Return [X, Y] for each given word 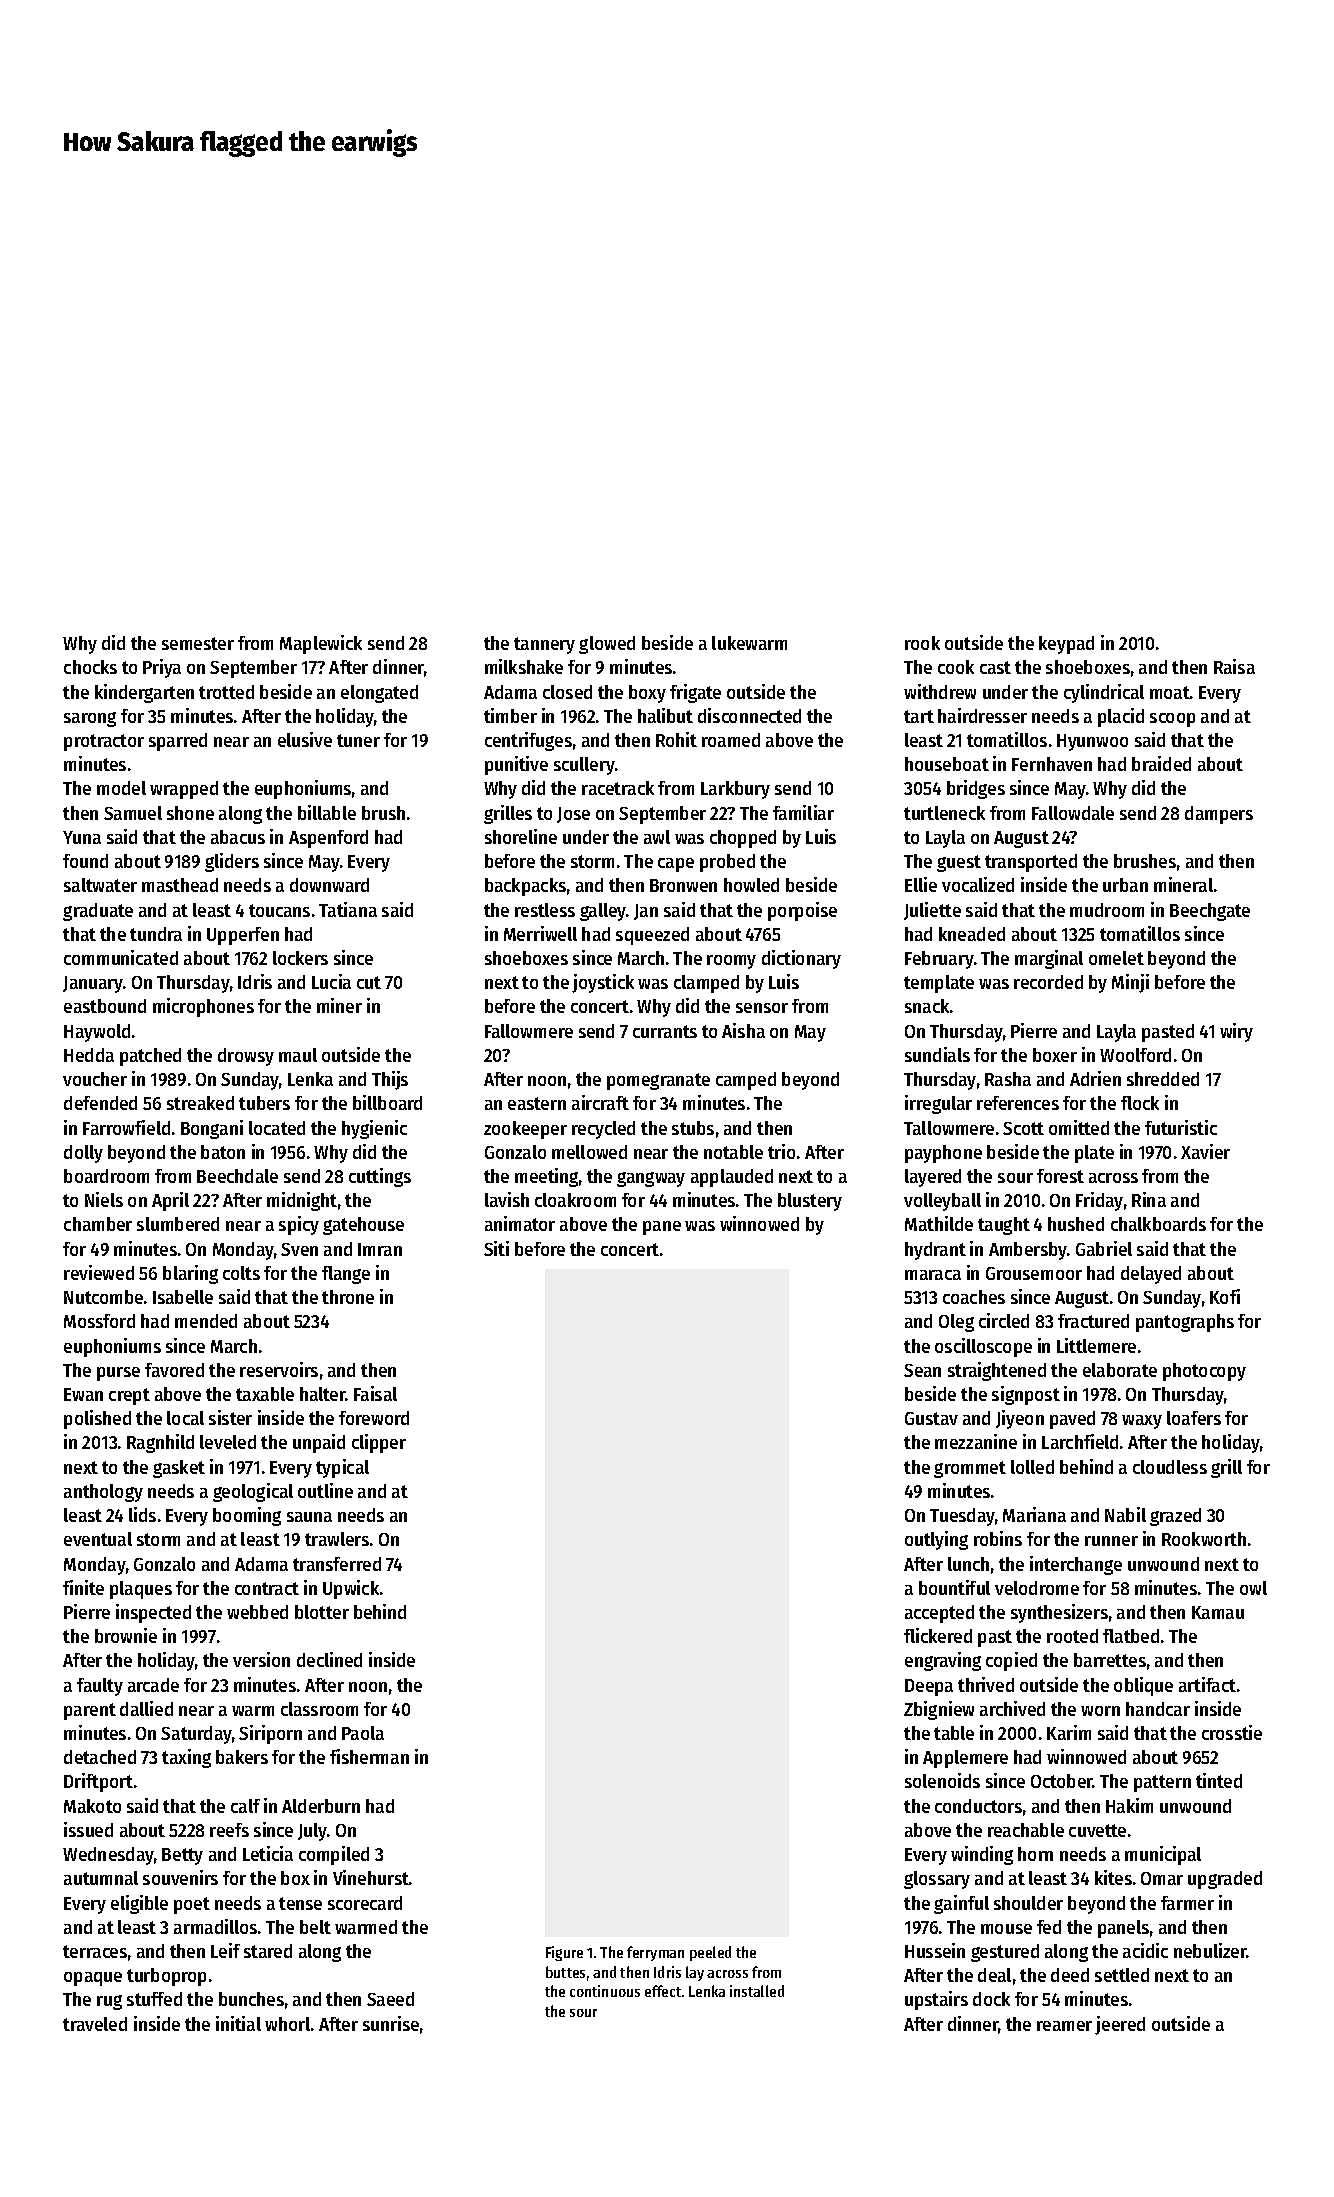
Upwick [351, 1589]
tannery [544, 645]
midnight [302, 1201]
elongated [379, 694]
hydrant [935, 1251]
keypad [1066, 645]
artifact [1207, 1684]
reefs [229, 1830]
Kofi [1225, 1296]
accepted [939, 1614]
